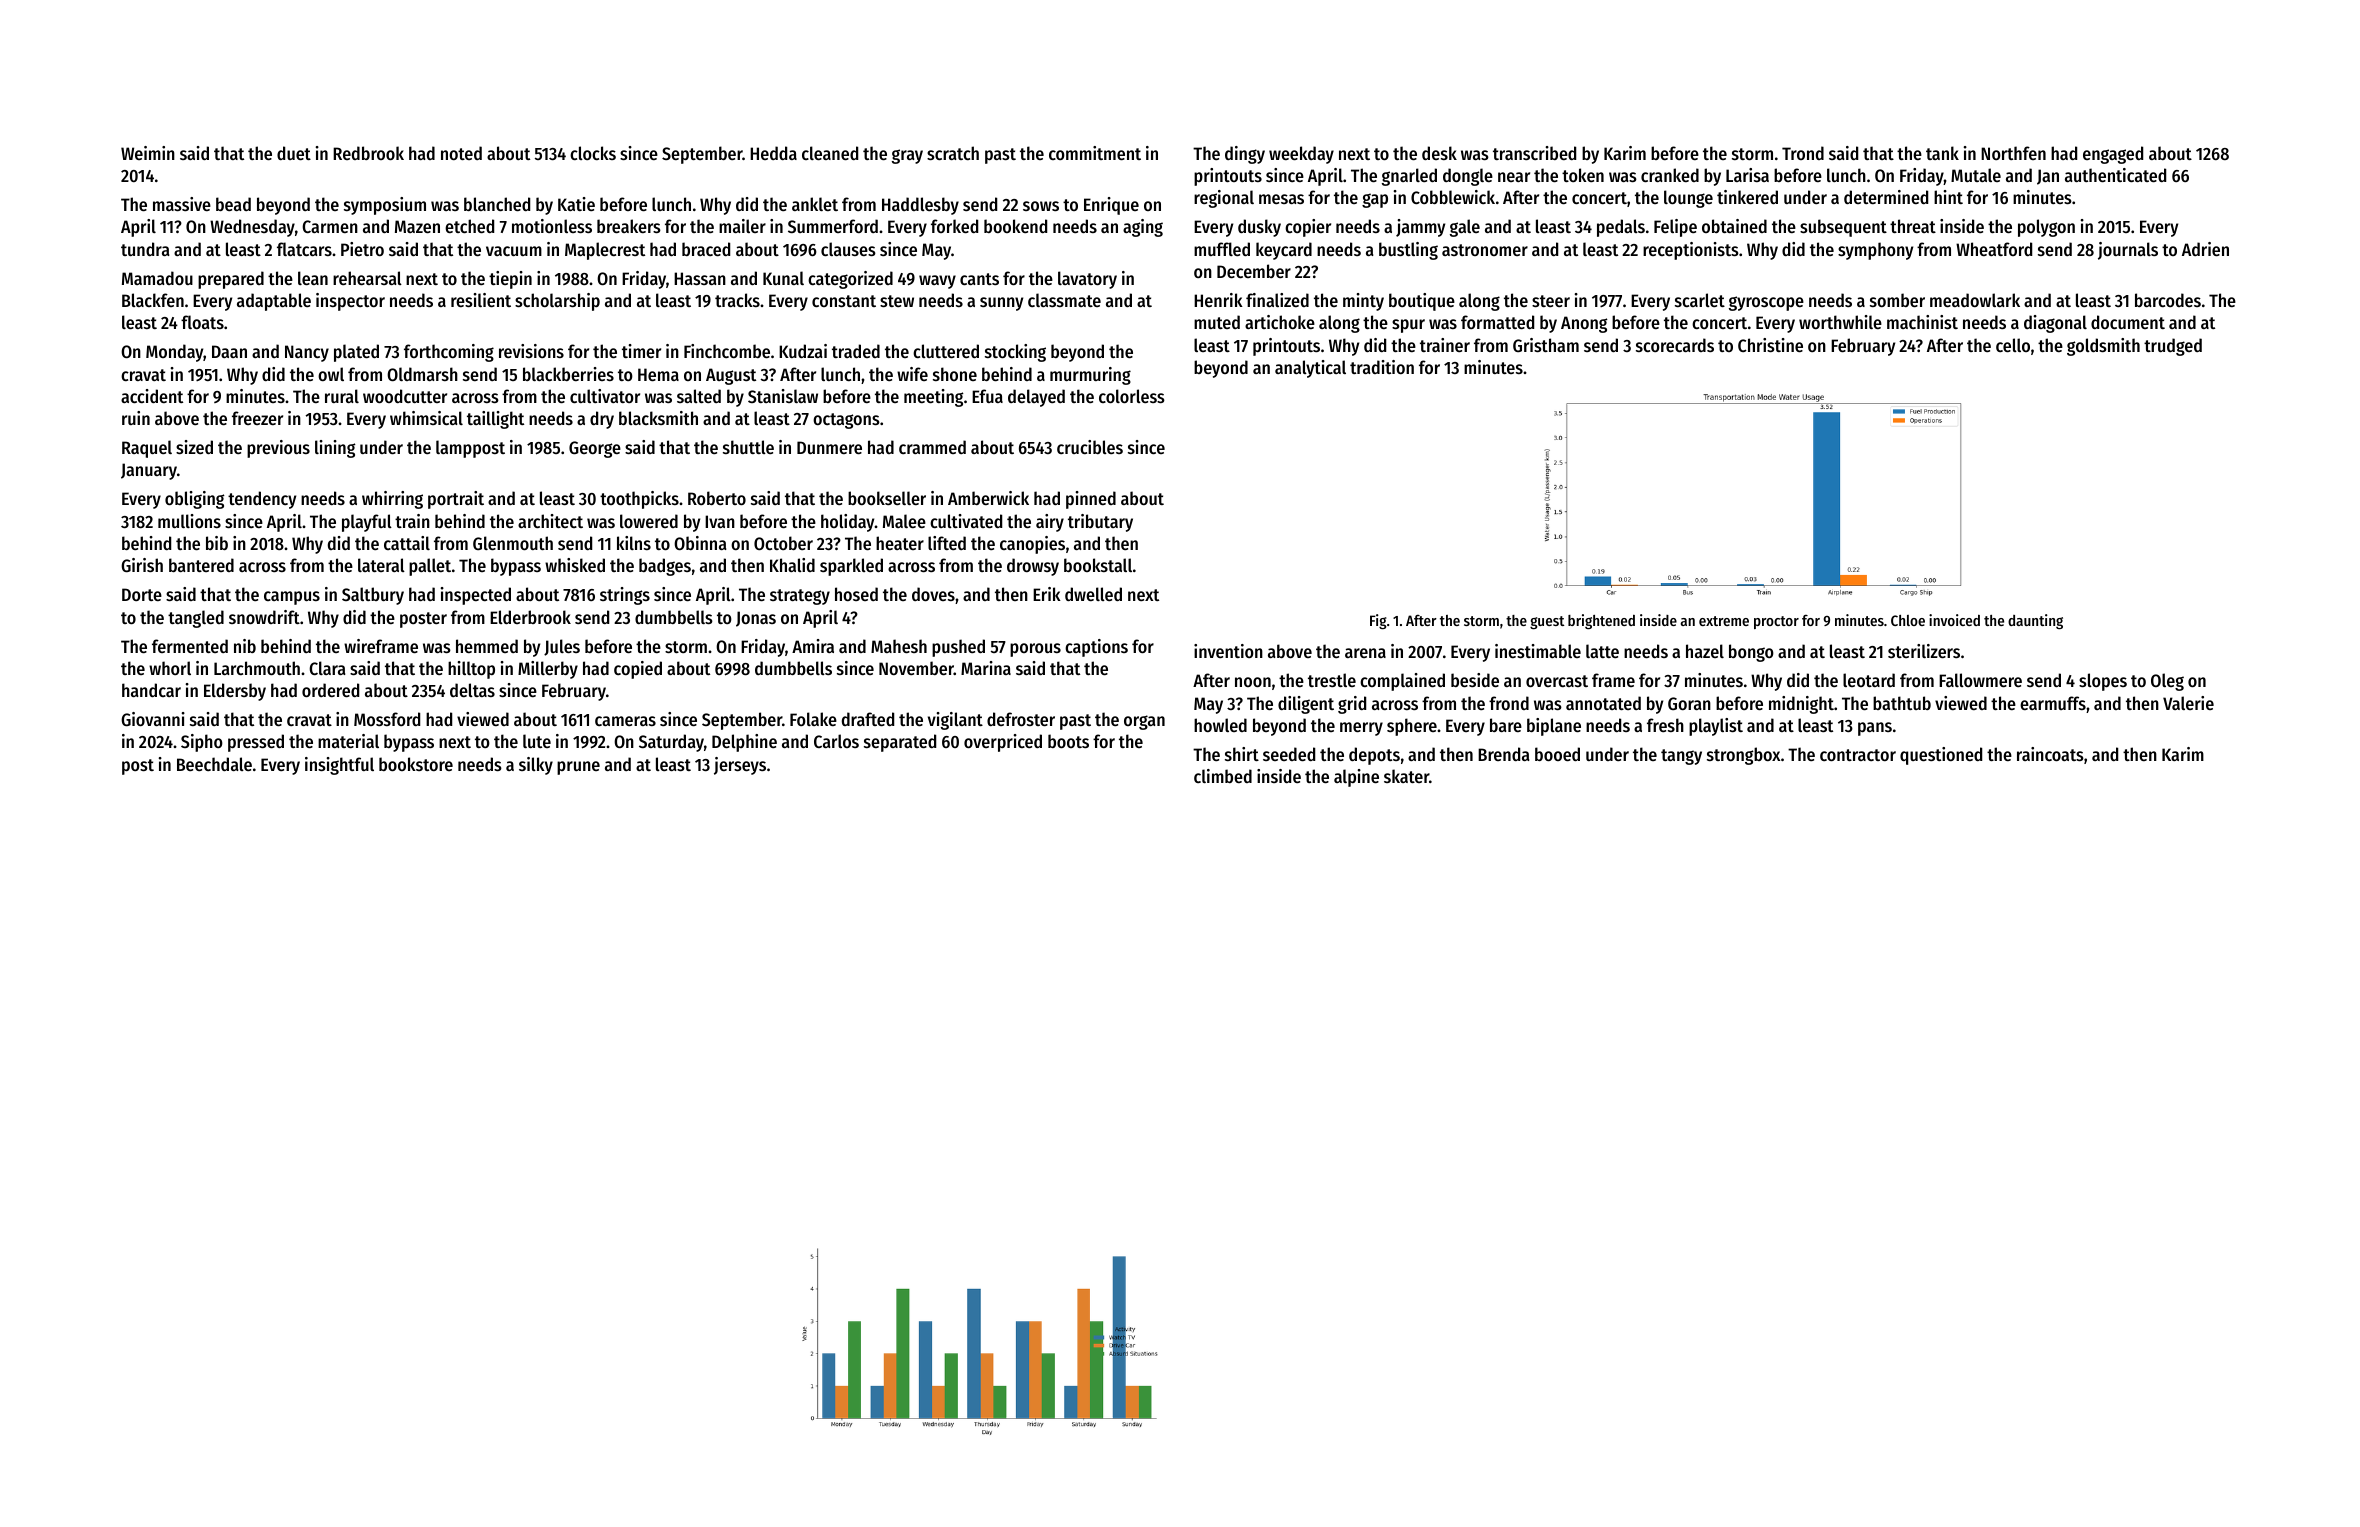  What do you see at coordinates (2050, 754) in the screenshot?
I see `raincoats` at bounding box center [2050, 754].
